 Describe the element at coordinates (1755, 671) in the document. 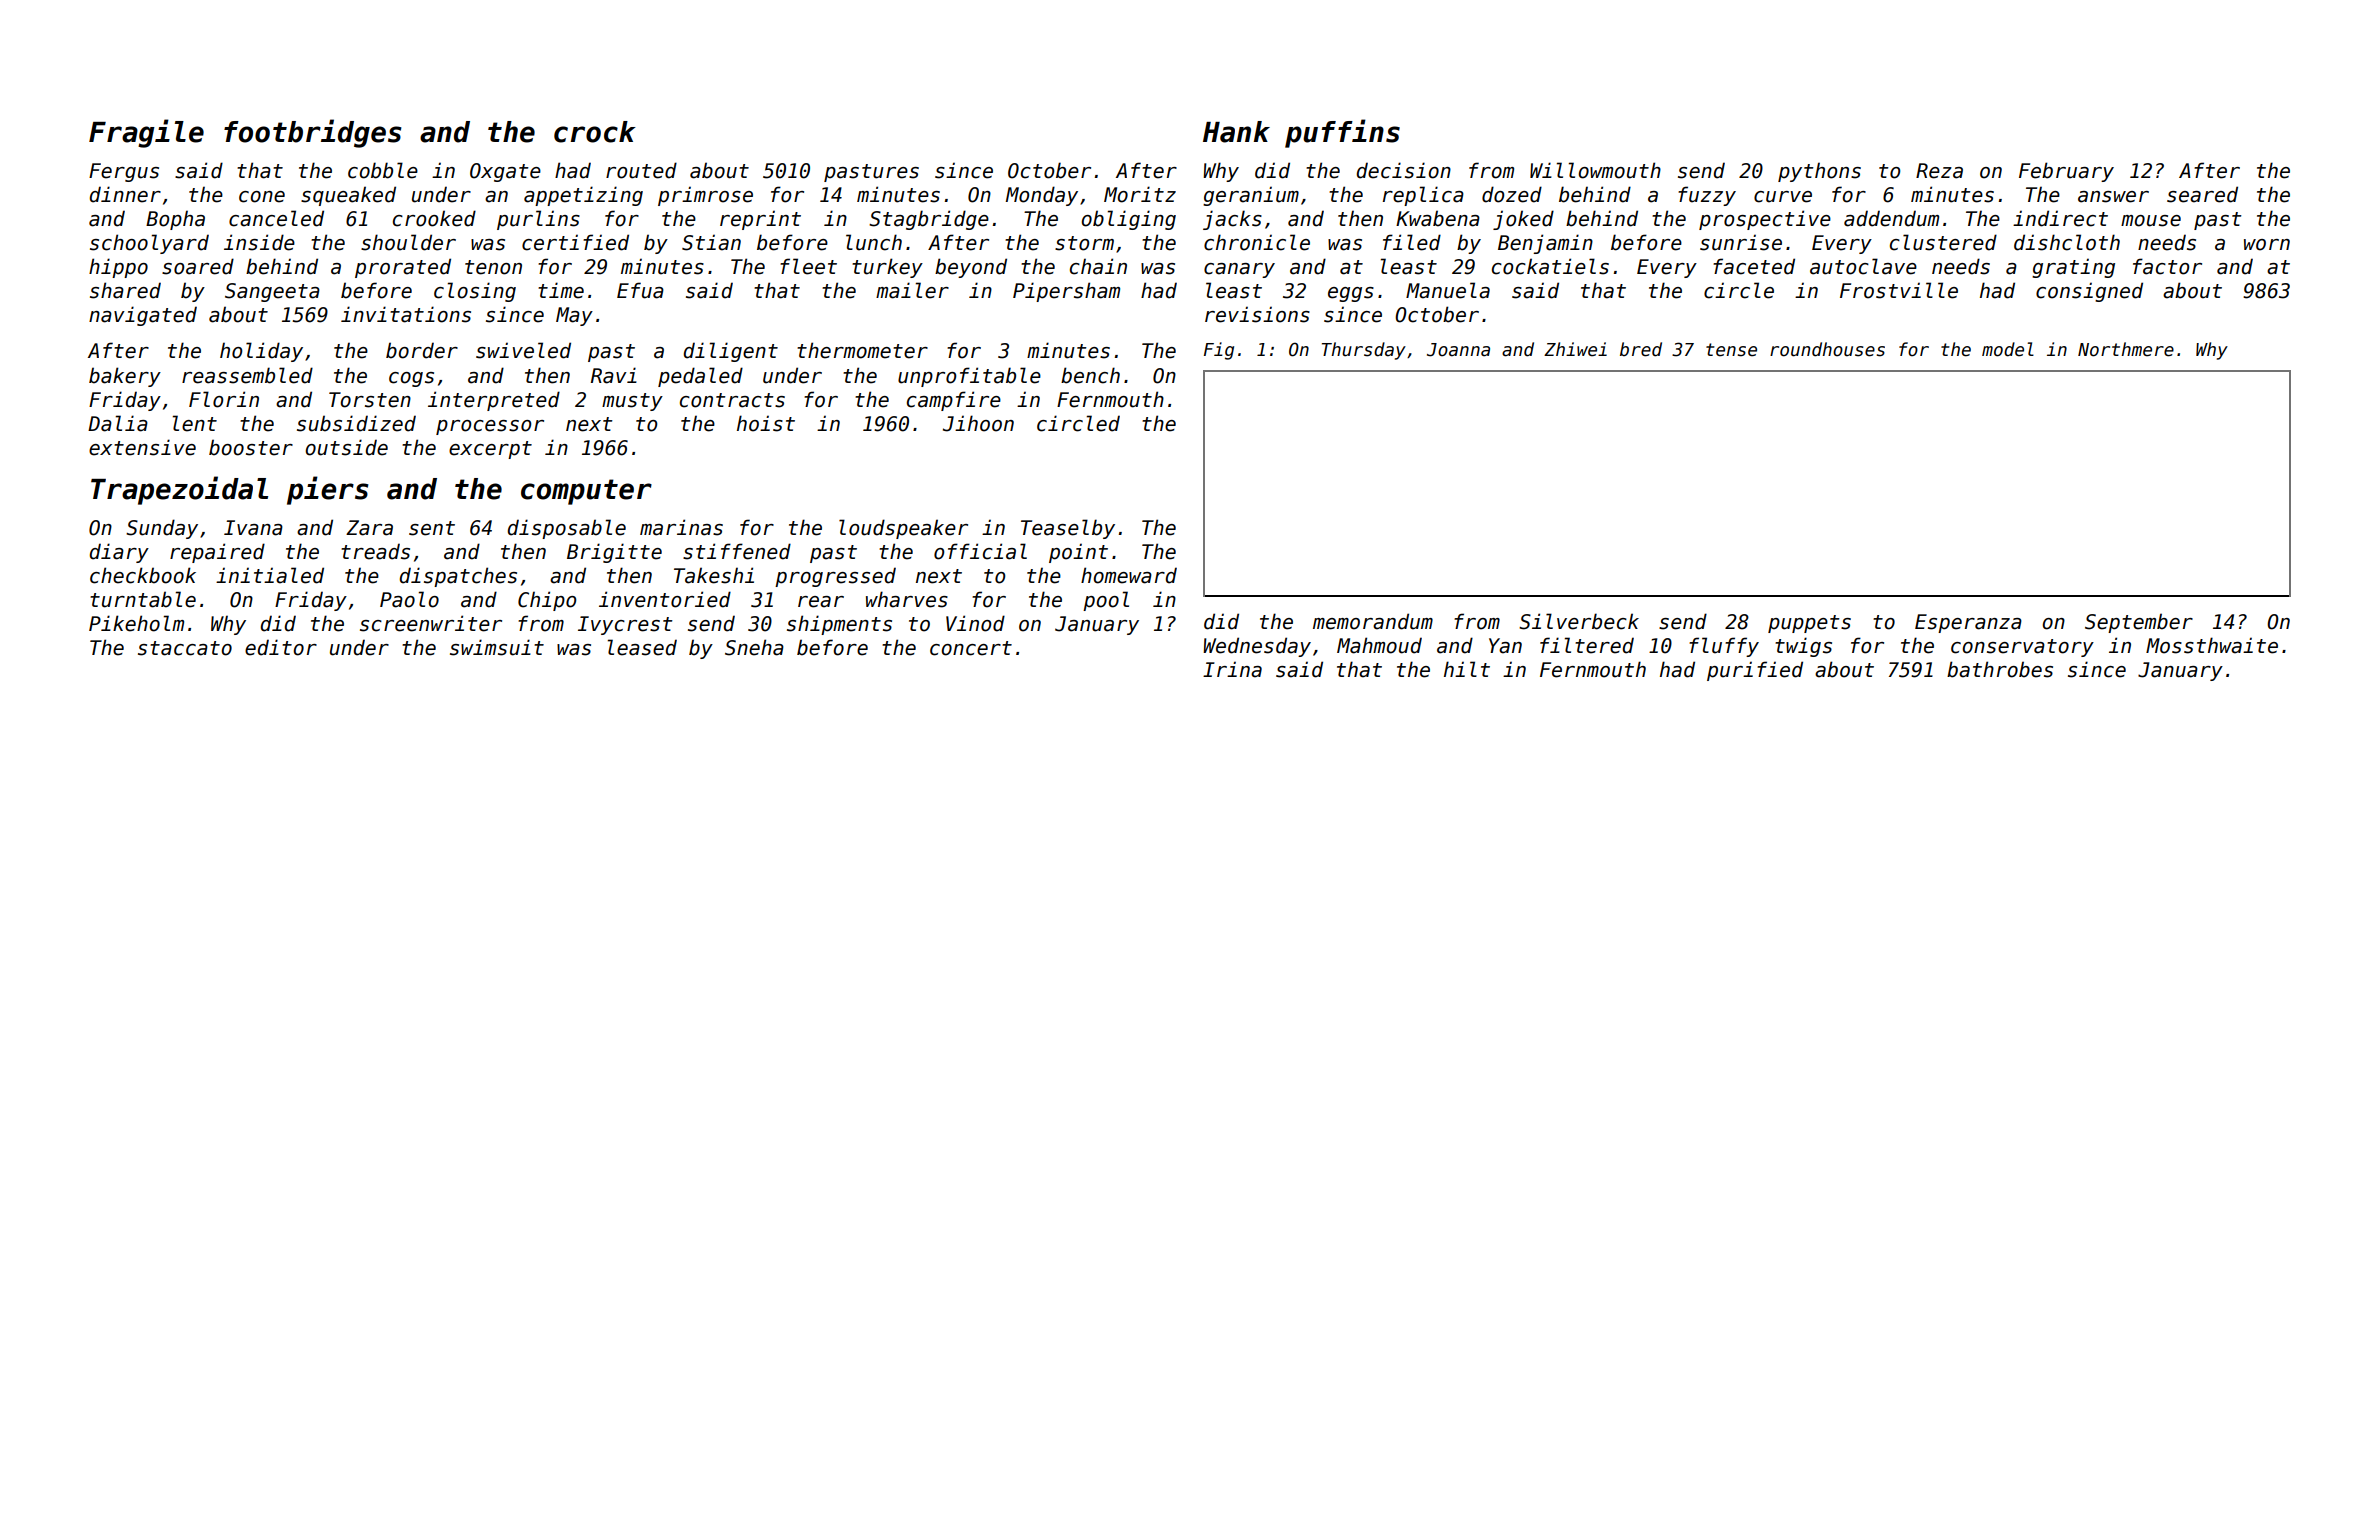

I see `purified` at that location.
